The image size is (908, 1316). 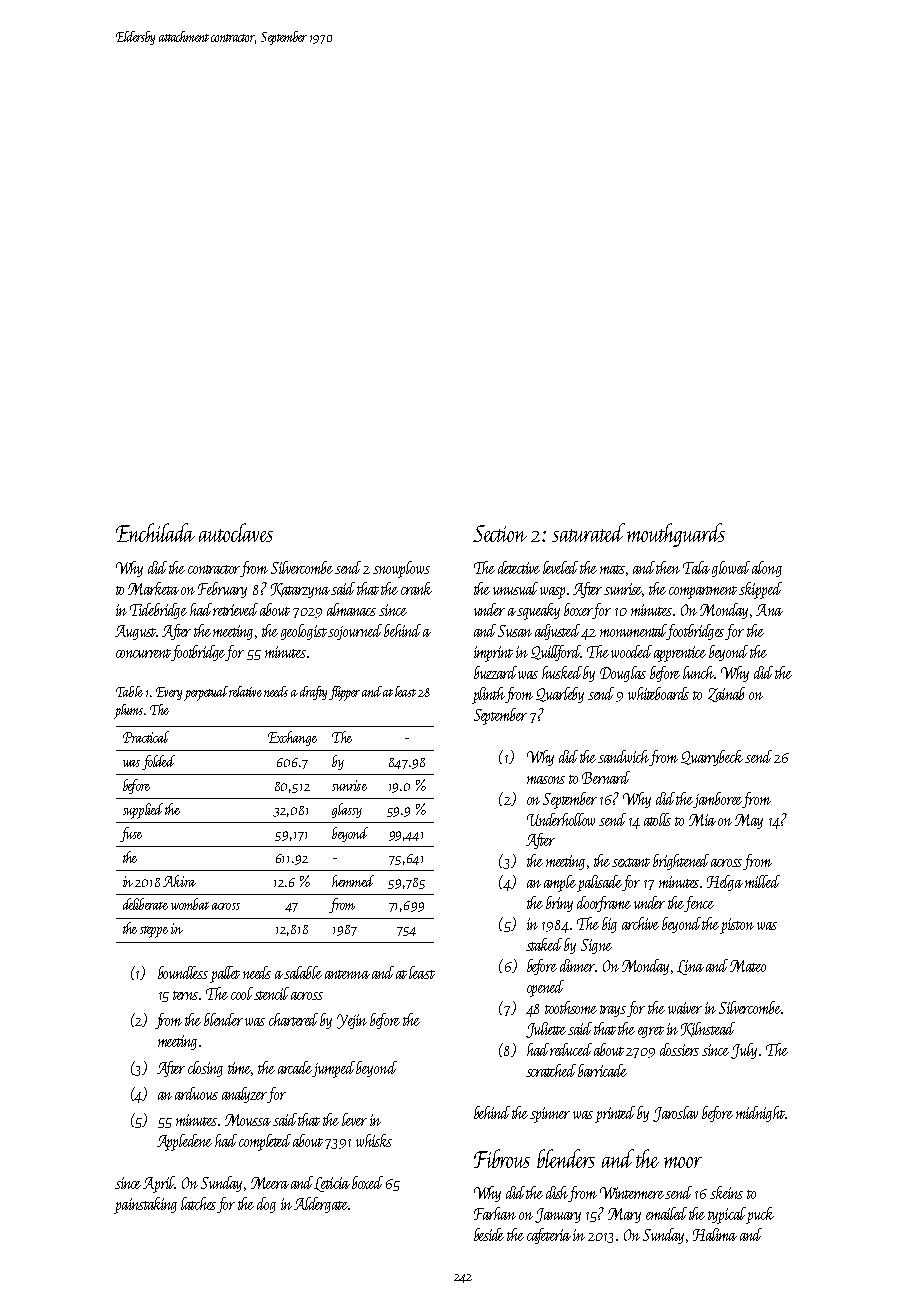 I want to click on compartment, so click(x=703, y=592).
